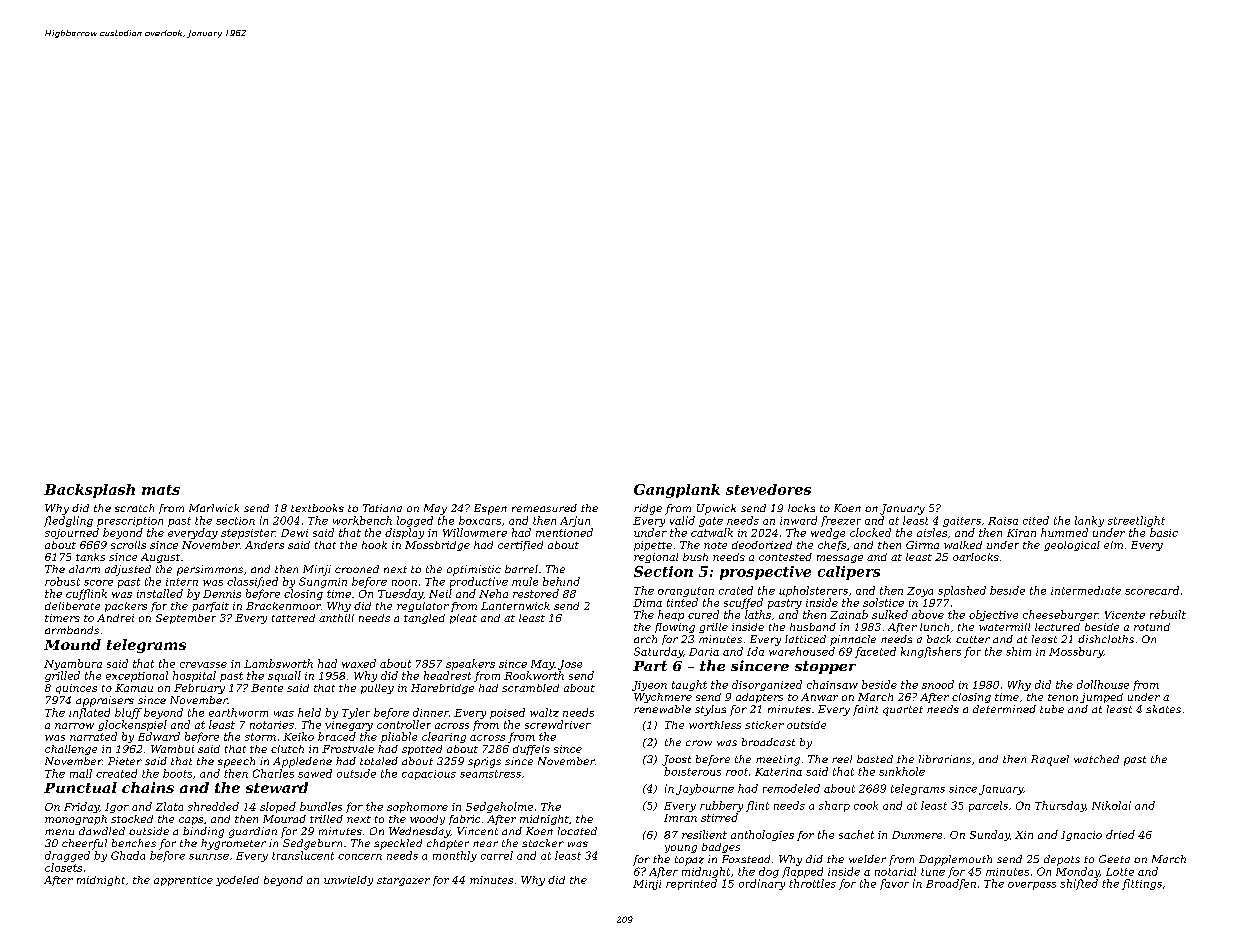  Describe the element at coordinates (1136, 521) in the image. I see `streetlight` at that location.
